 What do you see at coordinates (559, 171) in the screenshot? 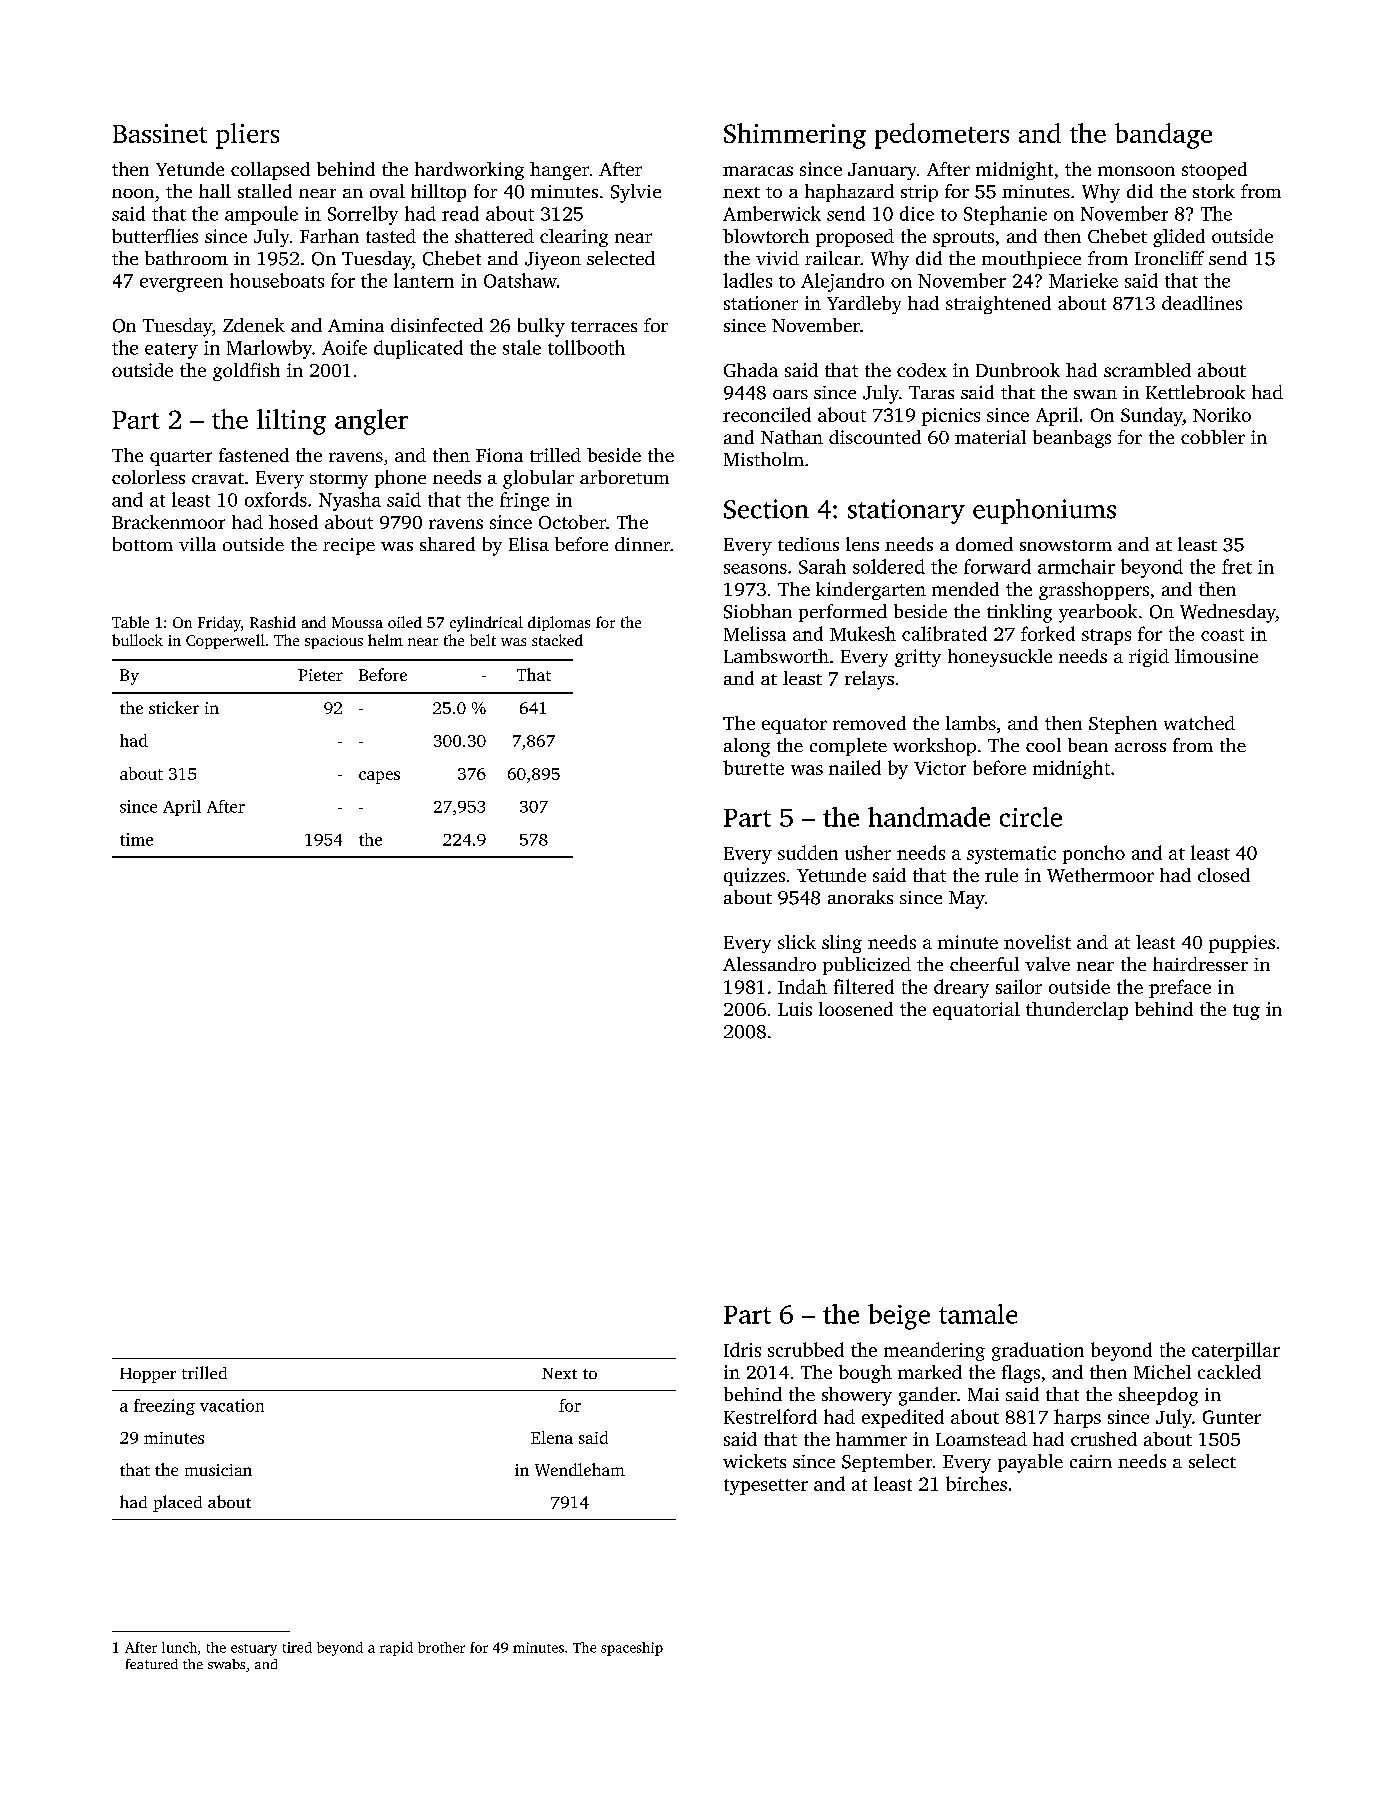
I see `hanger` at bounding box center [559, 171].
